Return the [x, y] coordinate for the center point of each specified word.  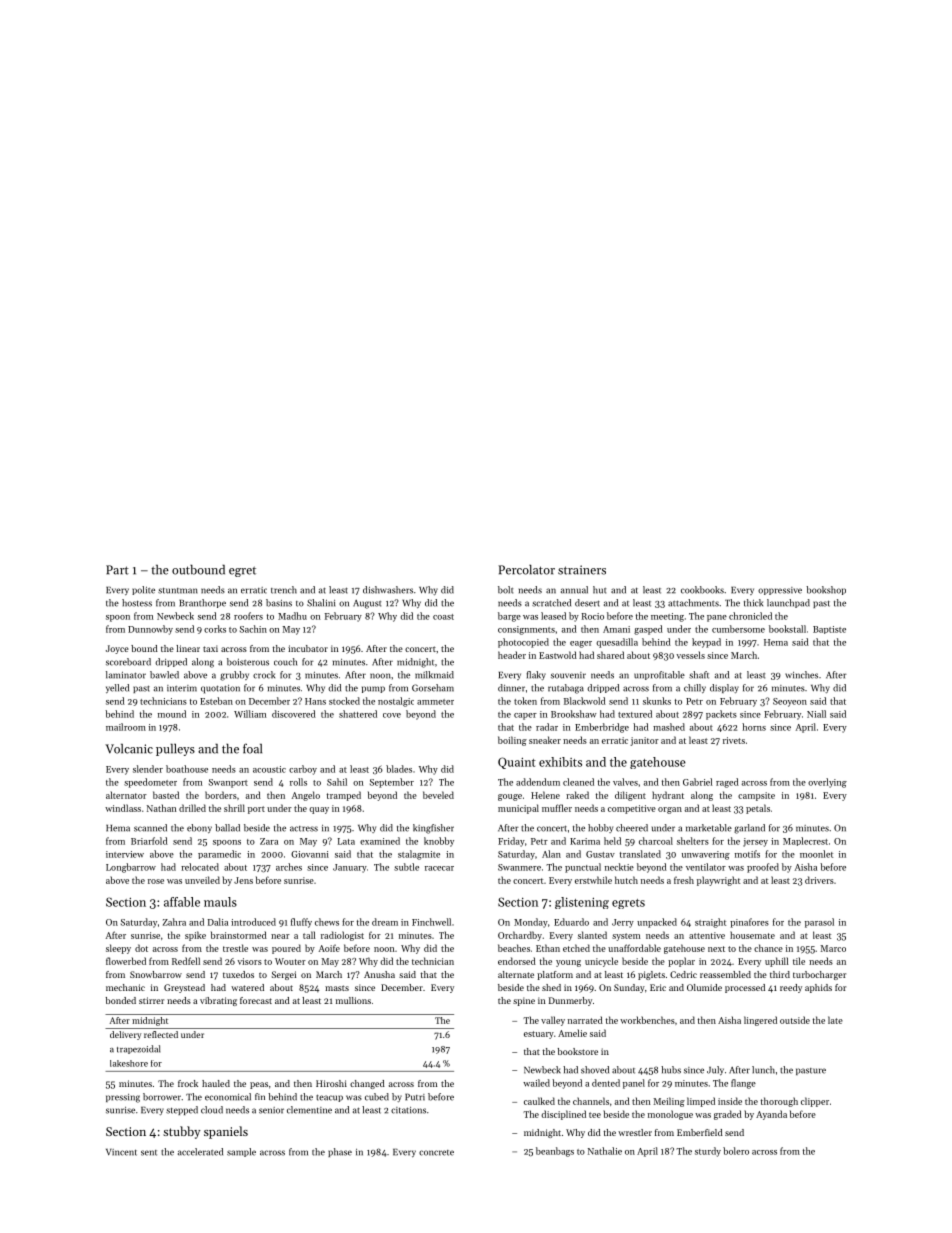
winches [801, 675]
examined [380, 841]
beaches [514, 948]
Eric [658, 987]
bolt [505, 590]
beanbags [555, 1152]
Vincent [121, 1152]
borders [221, 795]
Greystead [184, 988]
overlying [827, 783]
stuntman [178, 591]
